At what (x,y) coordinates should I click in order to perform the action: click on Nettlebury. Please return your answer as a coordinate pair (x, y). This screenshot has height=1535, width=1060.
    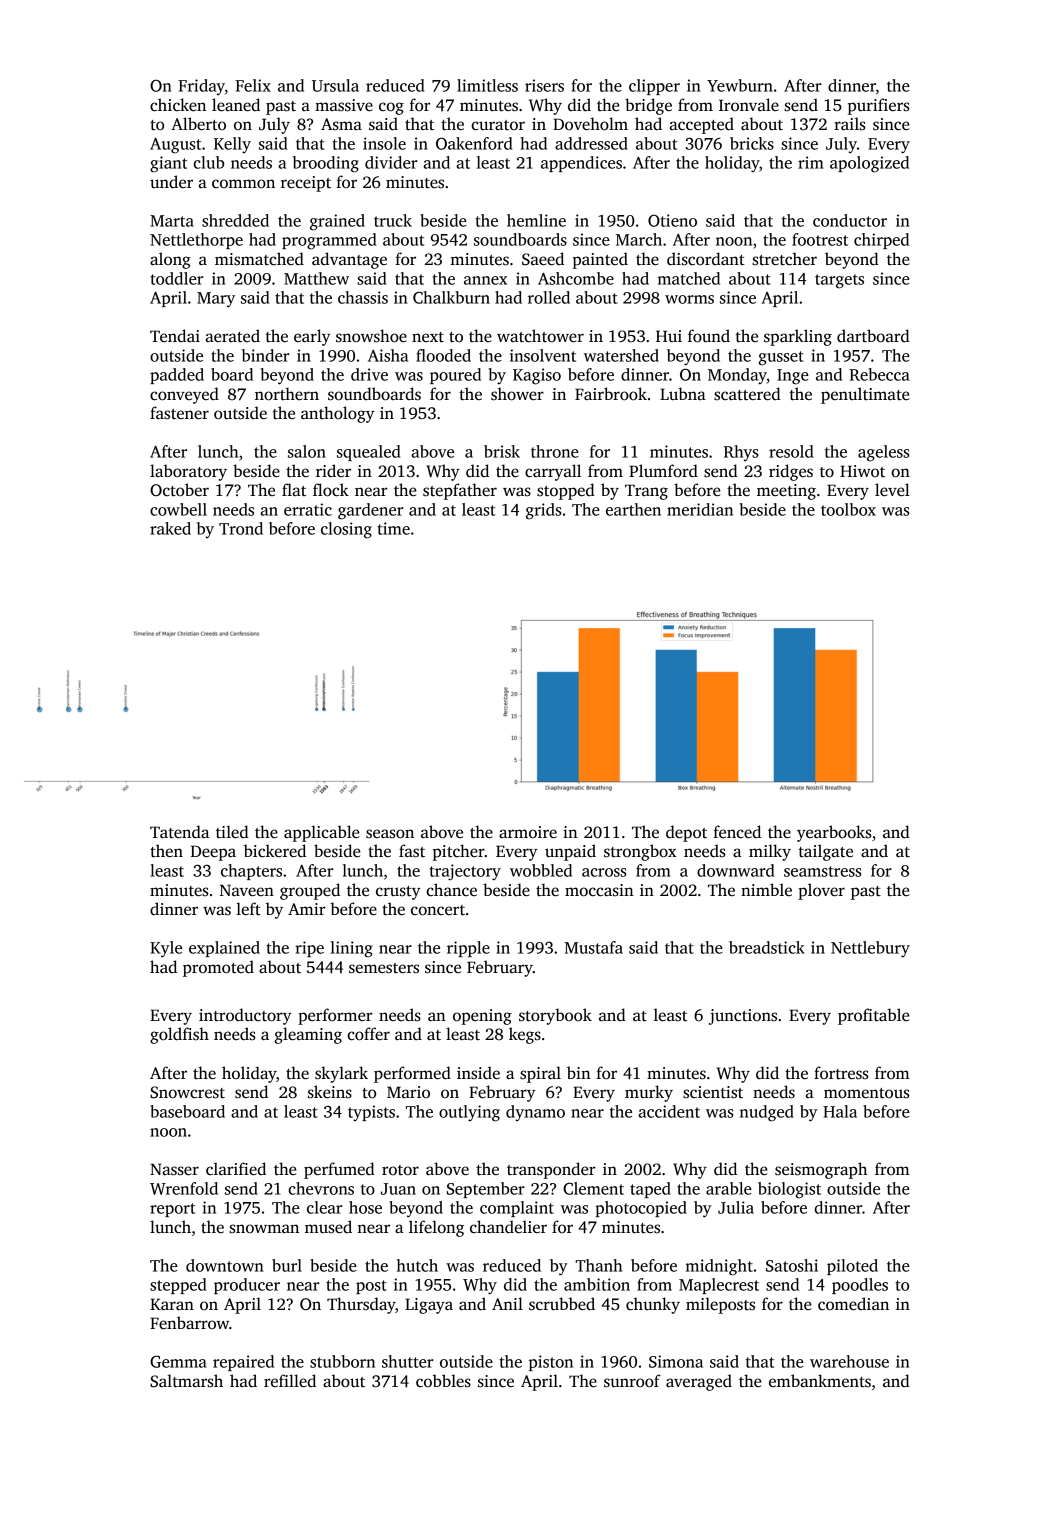
    Looking at the image, I should click on (870, 949).
